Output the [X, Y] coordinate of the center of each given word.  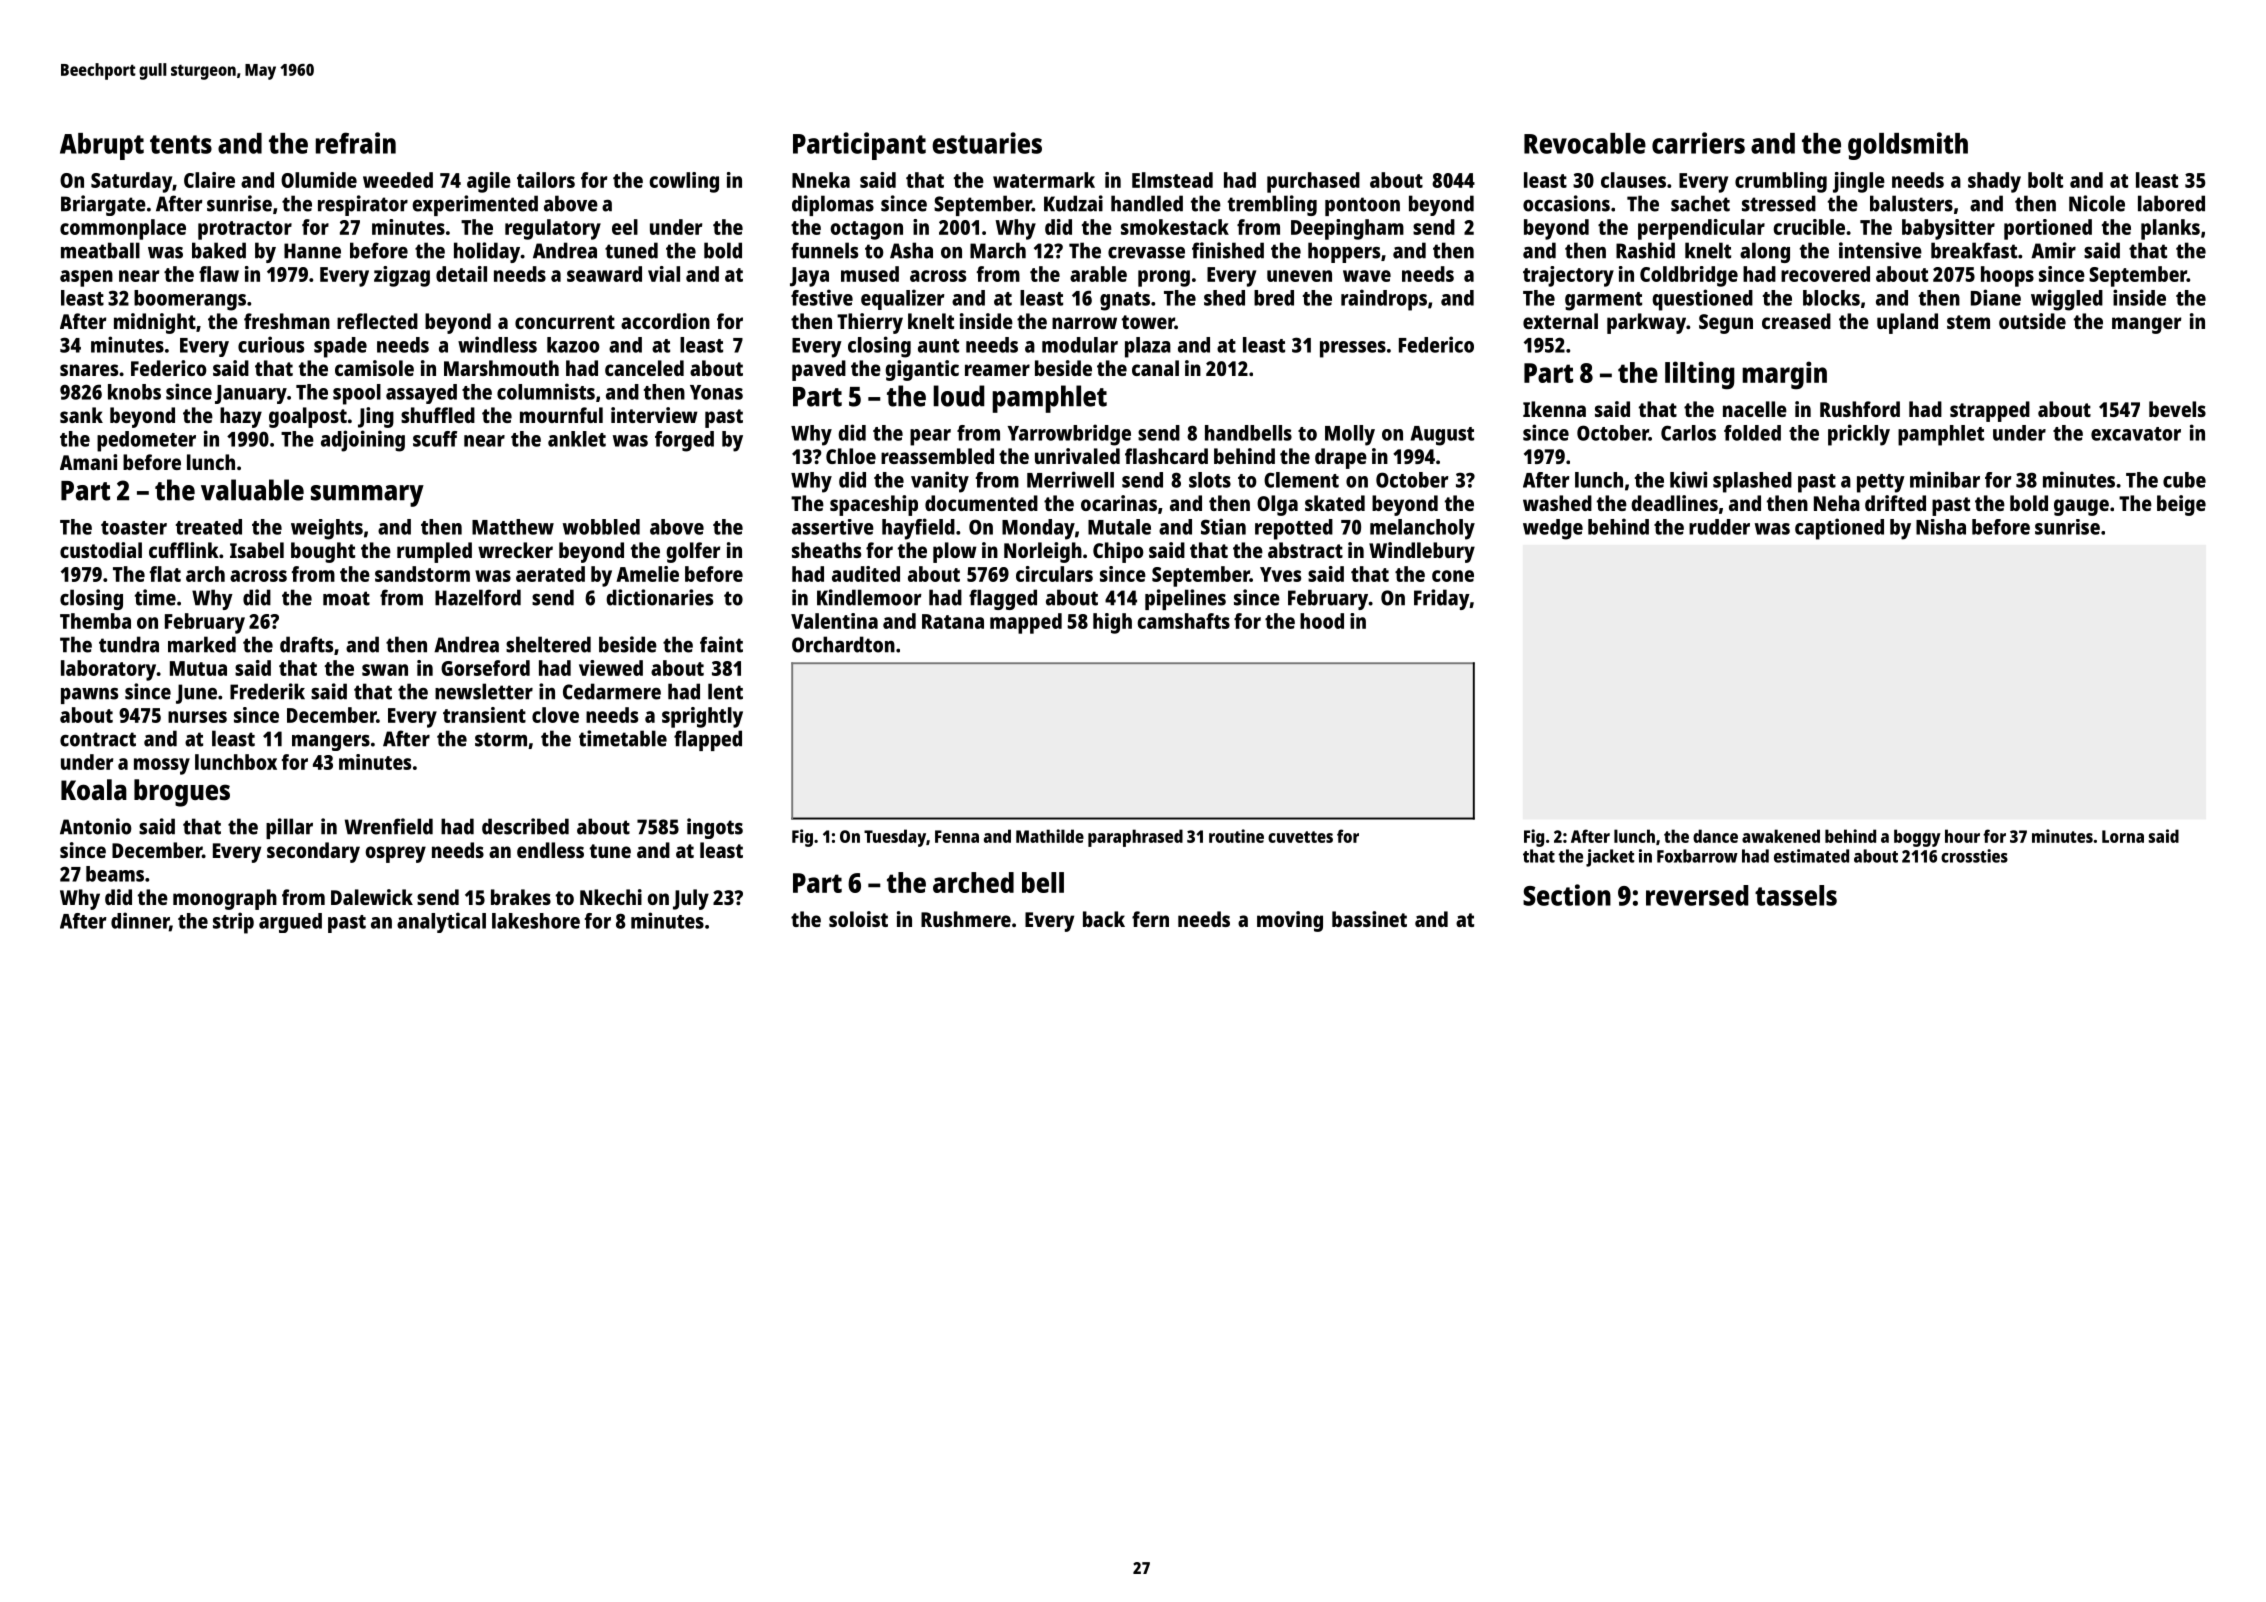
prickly [1859, 435]
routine [1236, 836]
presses [1353, 349]
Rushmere [966, 919]
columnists [546, 391]
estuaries [987, 143]
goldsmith [1908, 146]
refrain [356, 143]
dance [1715, 836]
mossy [162, 766]
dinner [140, 920]
